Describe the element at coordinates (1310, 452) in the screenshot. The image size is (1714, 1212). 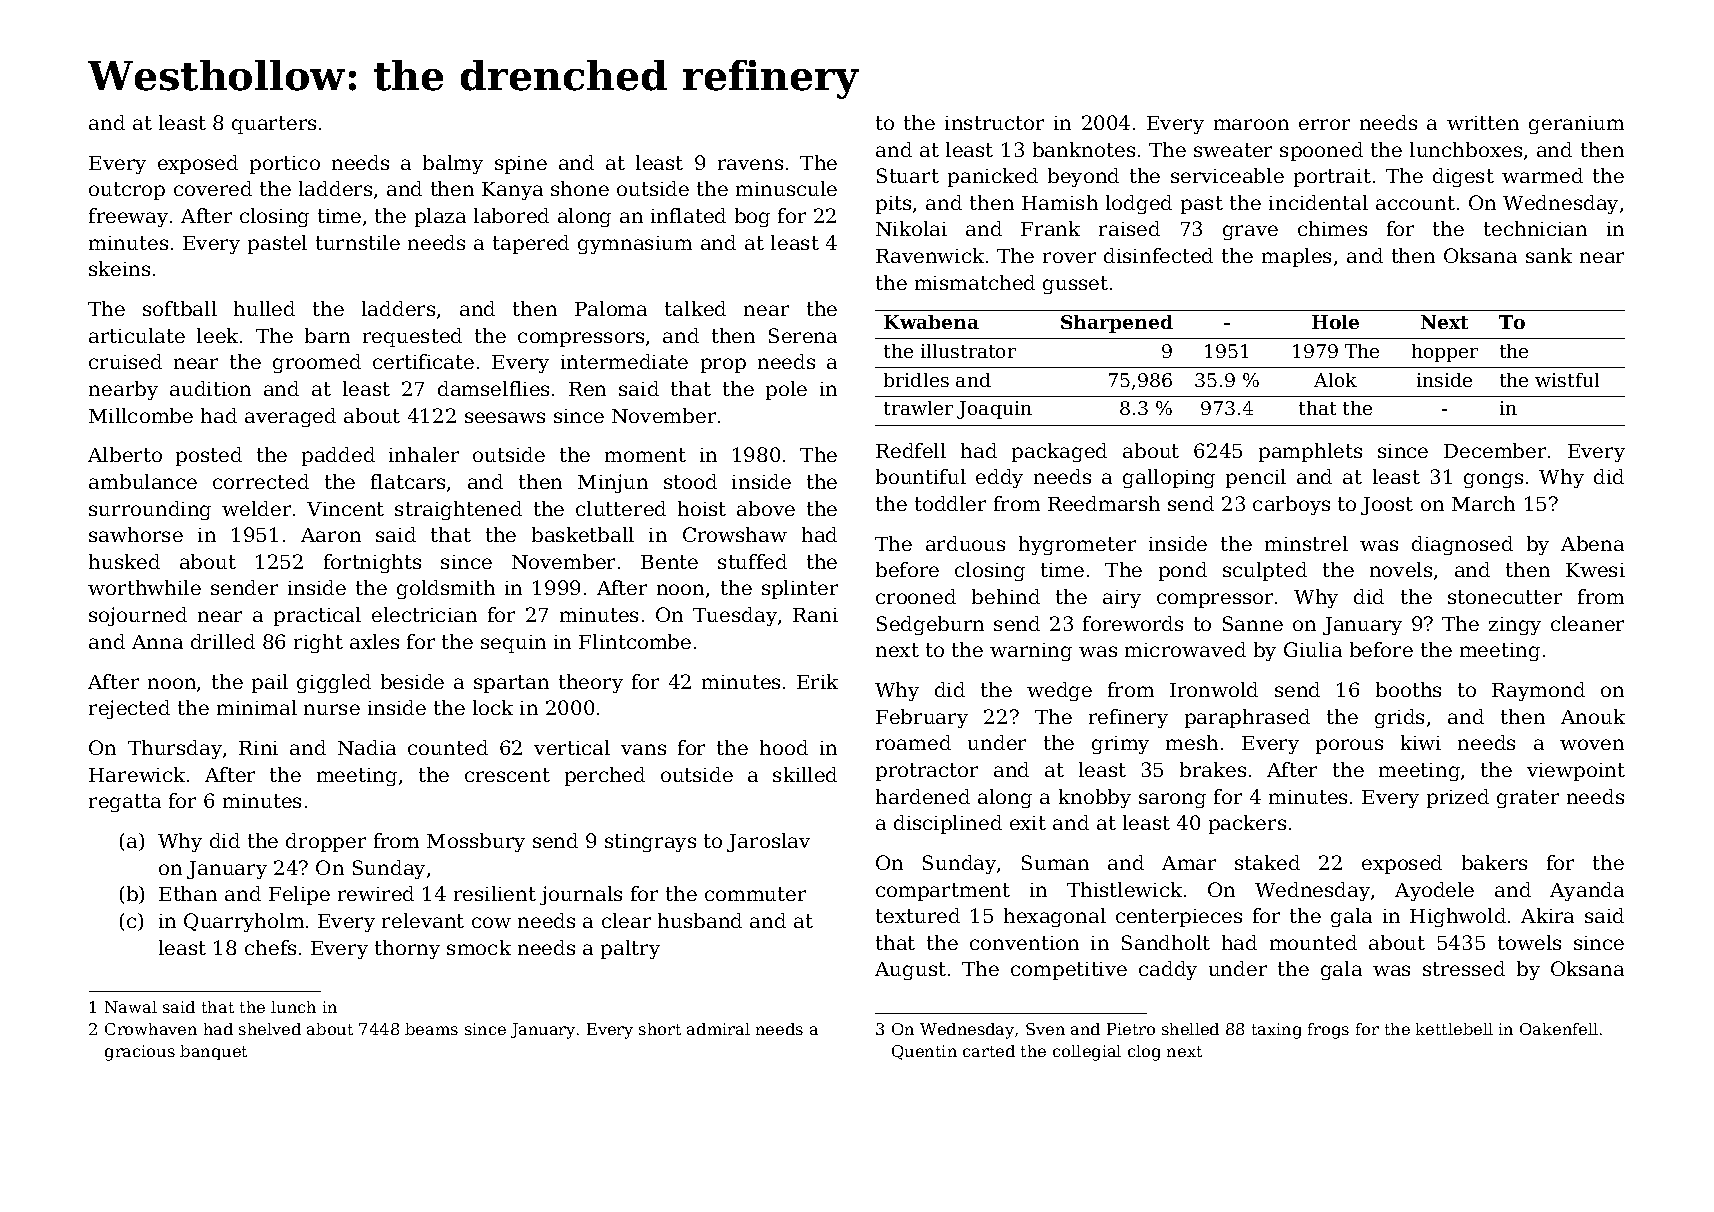
I see `pamphlets` at that location.
